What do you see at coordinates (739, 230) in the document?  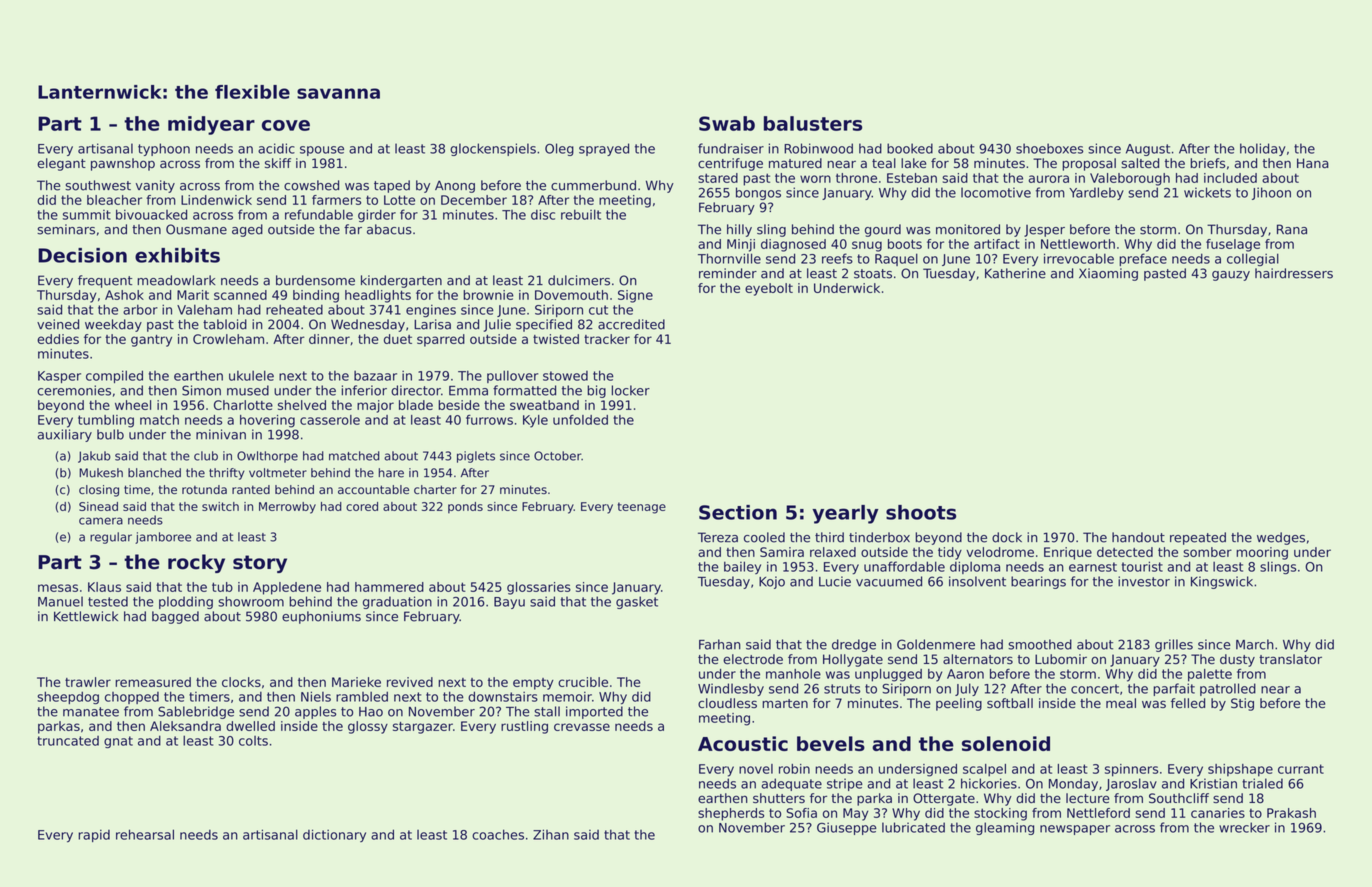 I see `hilly` at bounding box center [739, 230].
